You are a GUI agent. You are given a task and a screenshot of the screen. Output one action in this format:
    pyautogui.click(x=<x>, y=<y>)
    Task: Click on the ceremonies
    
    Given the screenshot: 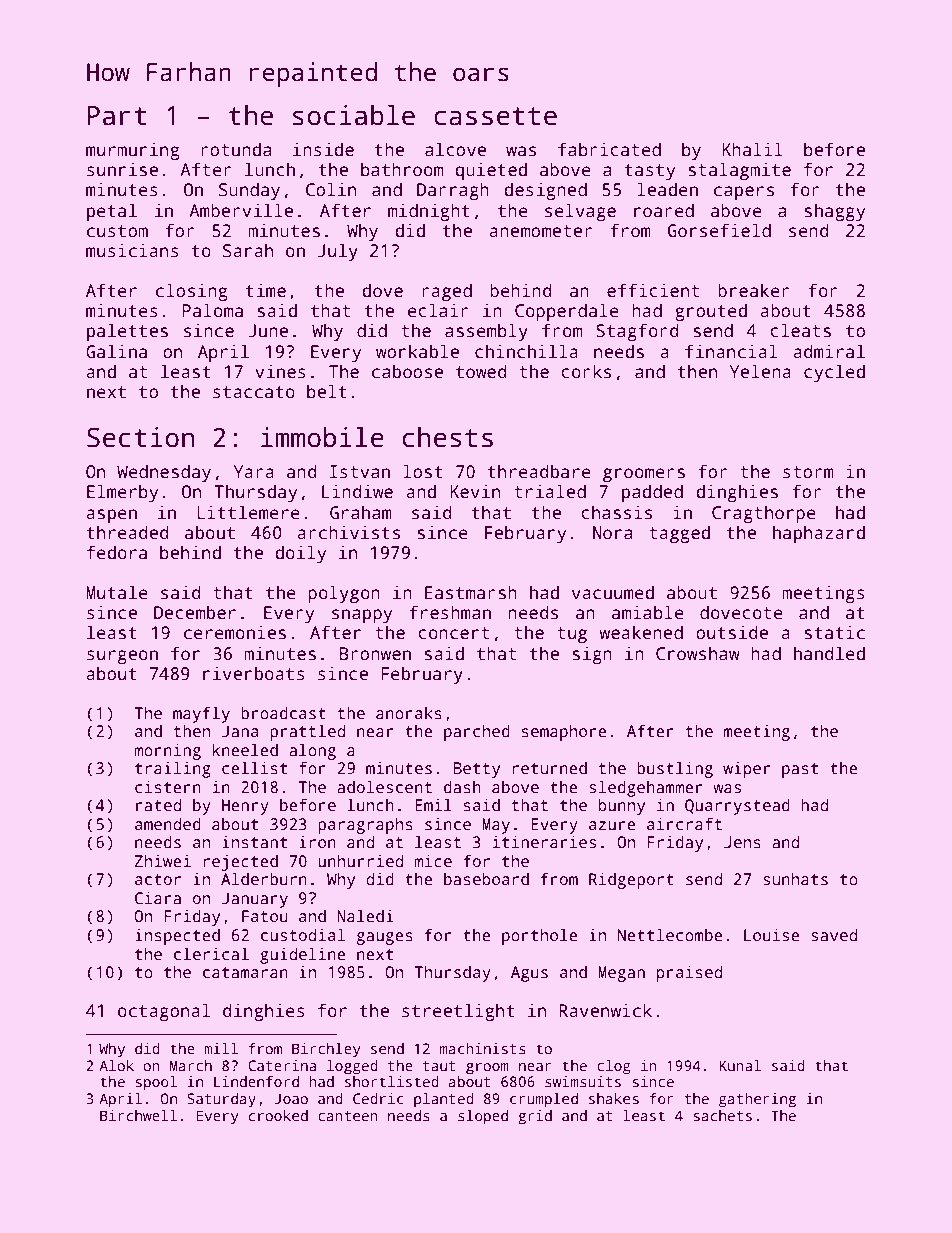 What is the action you would take?
    pyautogui.click(x=235, y=632)
